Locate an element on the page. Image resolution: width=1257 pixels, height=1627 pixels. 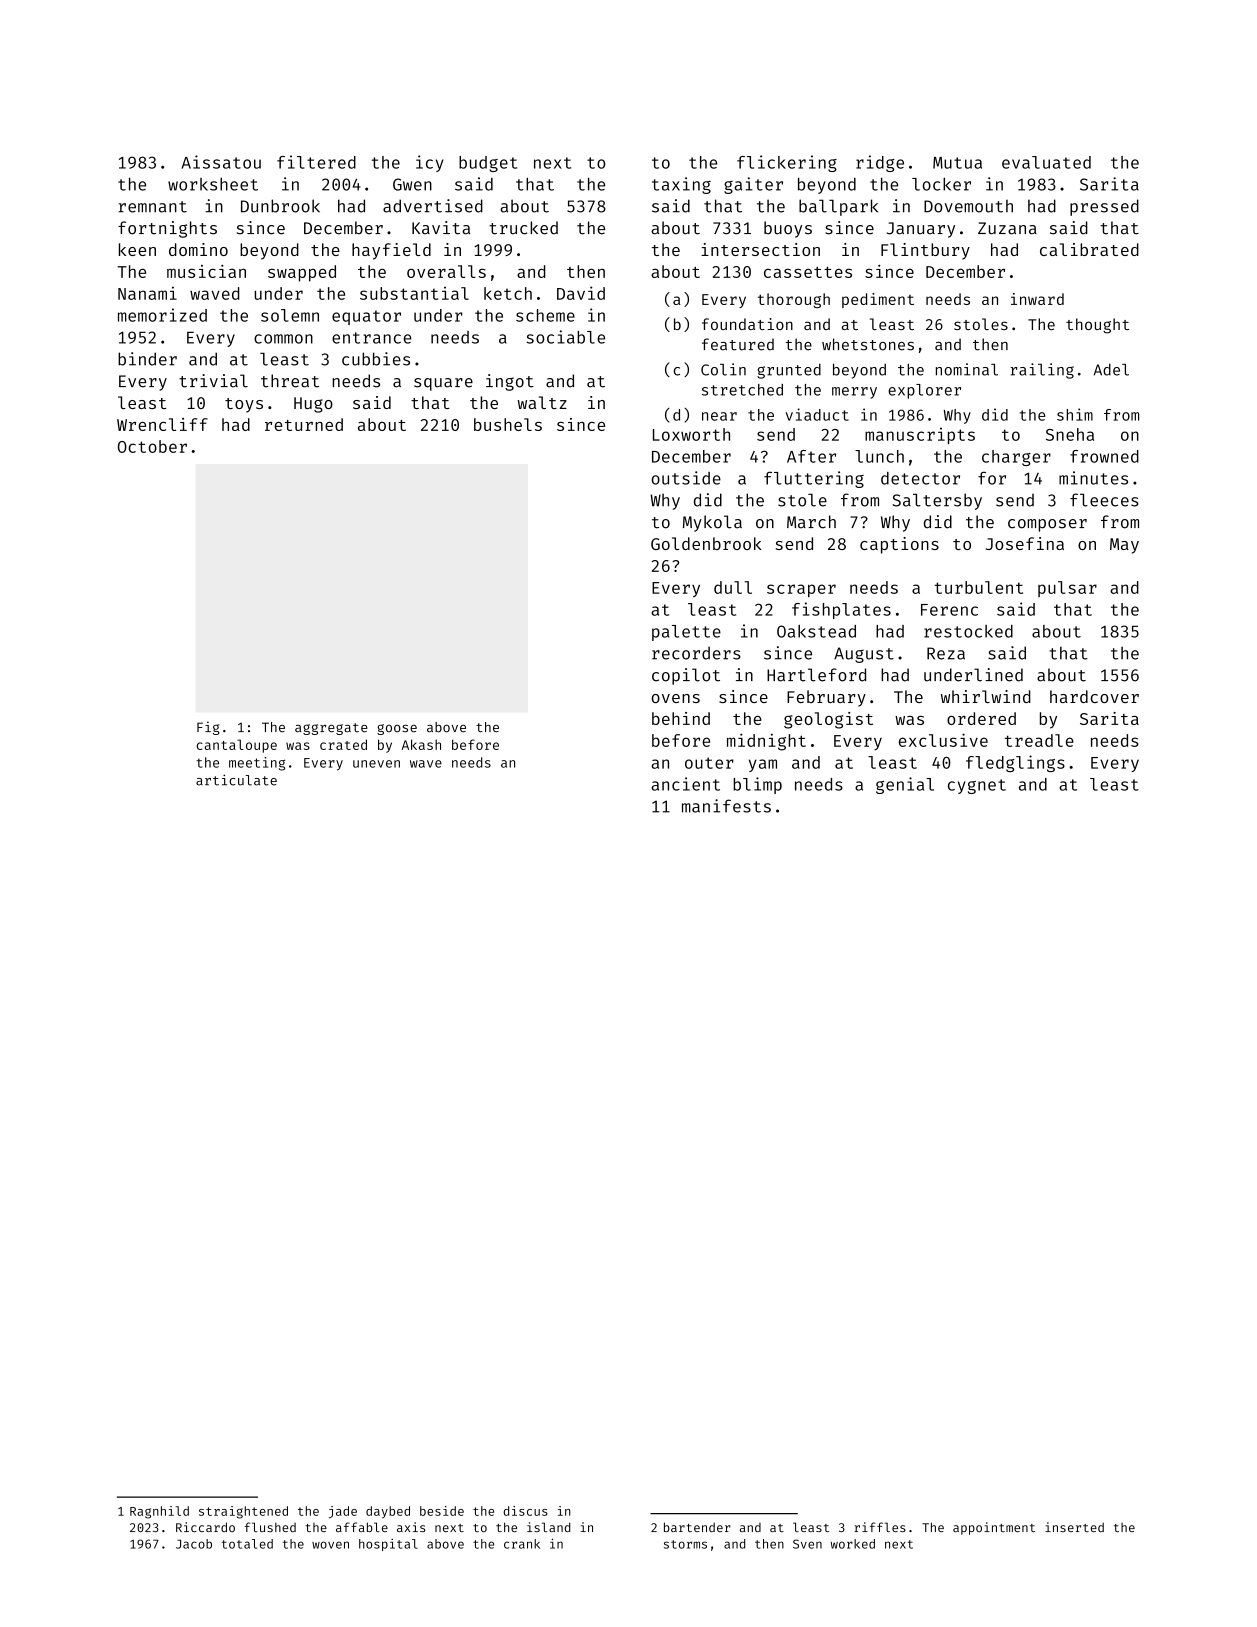
storms is located at coordinates (685, 1544).
